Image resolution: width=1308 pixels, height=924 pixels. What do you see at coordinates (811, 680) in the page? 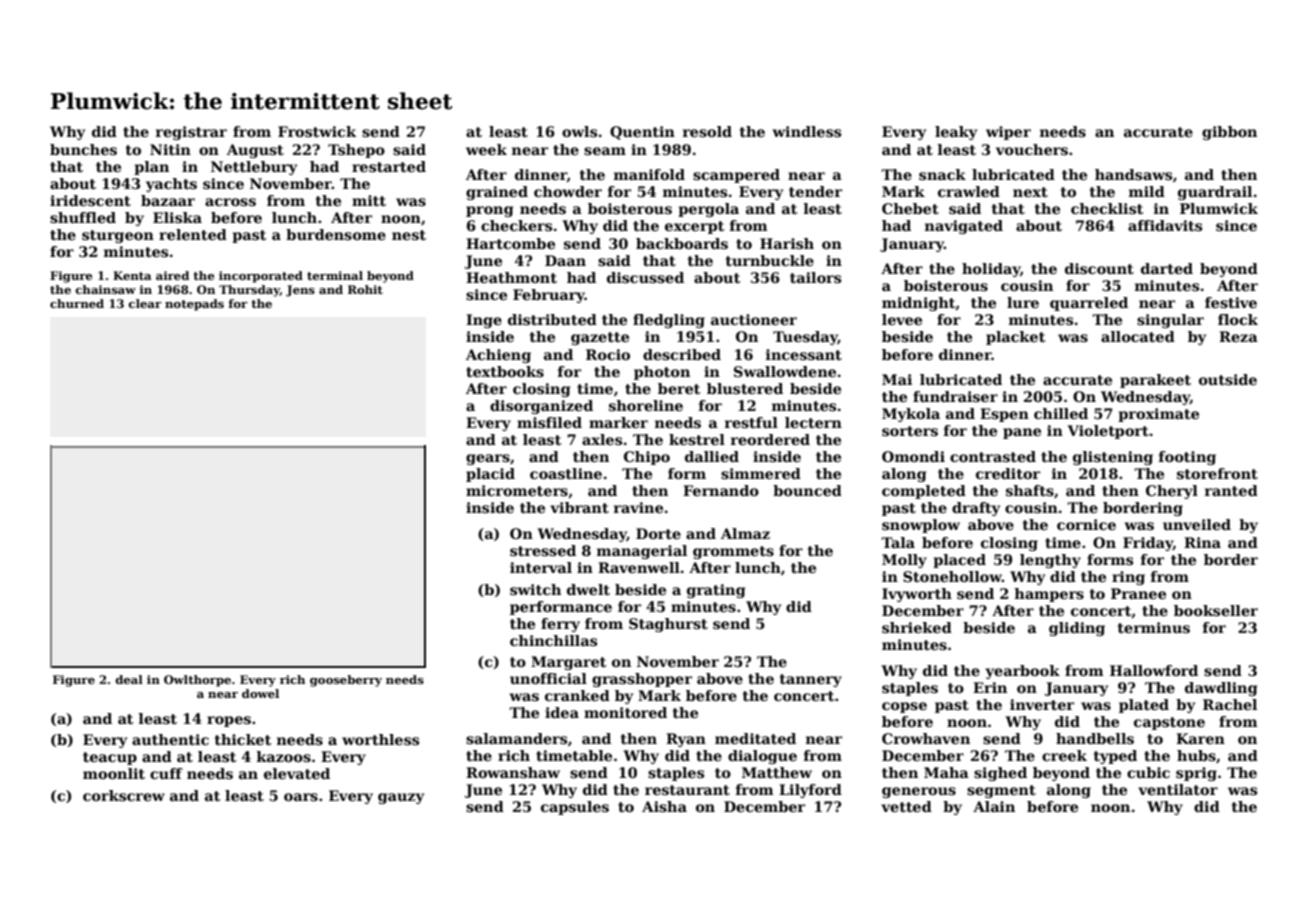
I see `tannery` at bounding box center [811, 680].
